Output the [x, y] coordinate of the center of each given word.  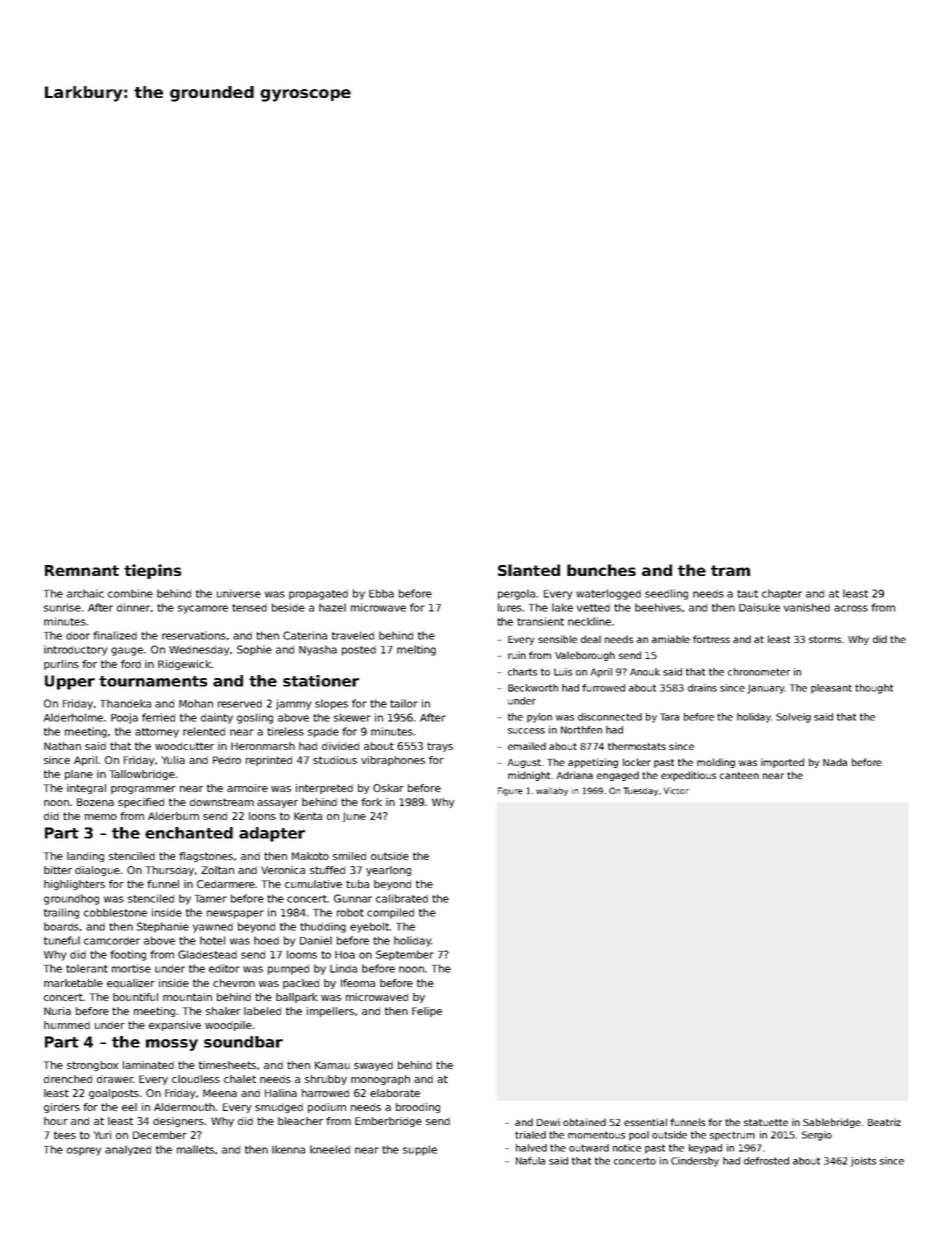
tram [730, 570]
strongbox [93, 1066]
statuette [766, 1122]
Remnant [82, 570]
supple [420, 1150]
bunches [601, 570]
